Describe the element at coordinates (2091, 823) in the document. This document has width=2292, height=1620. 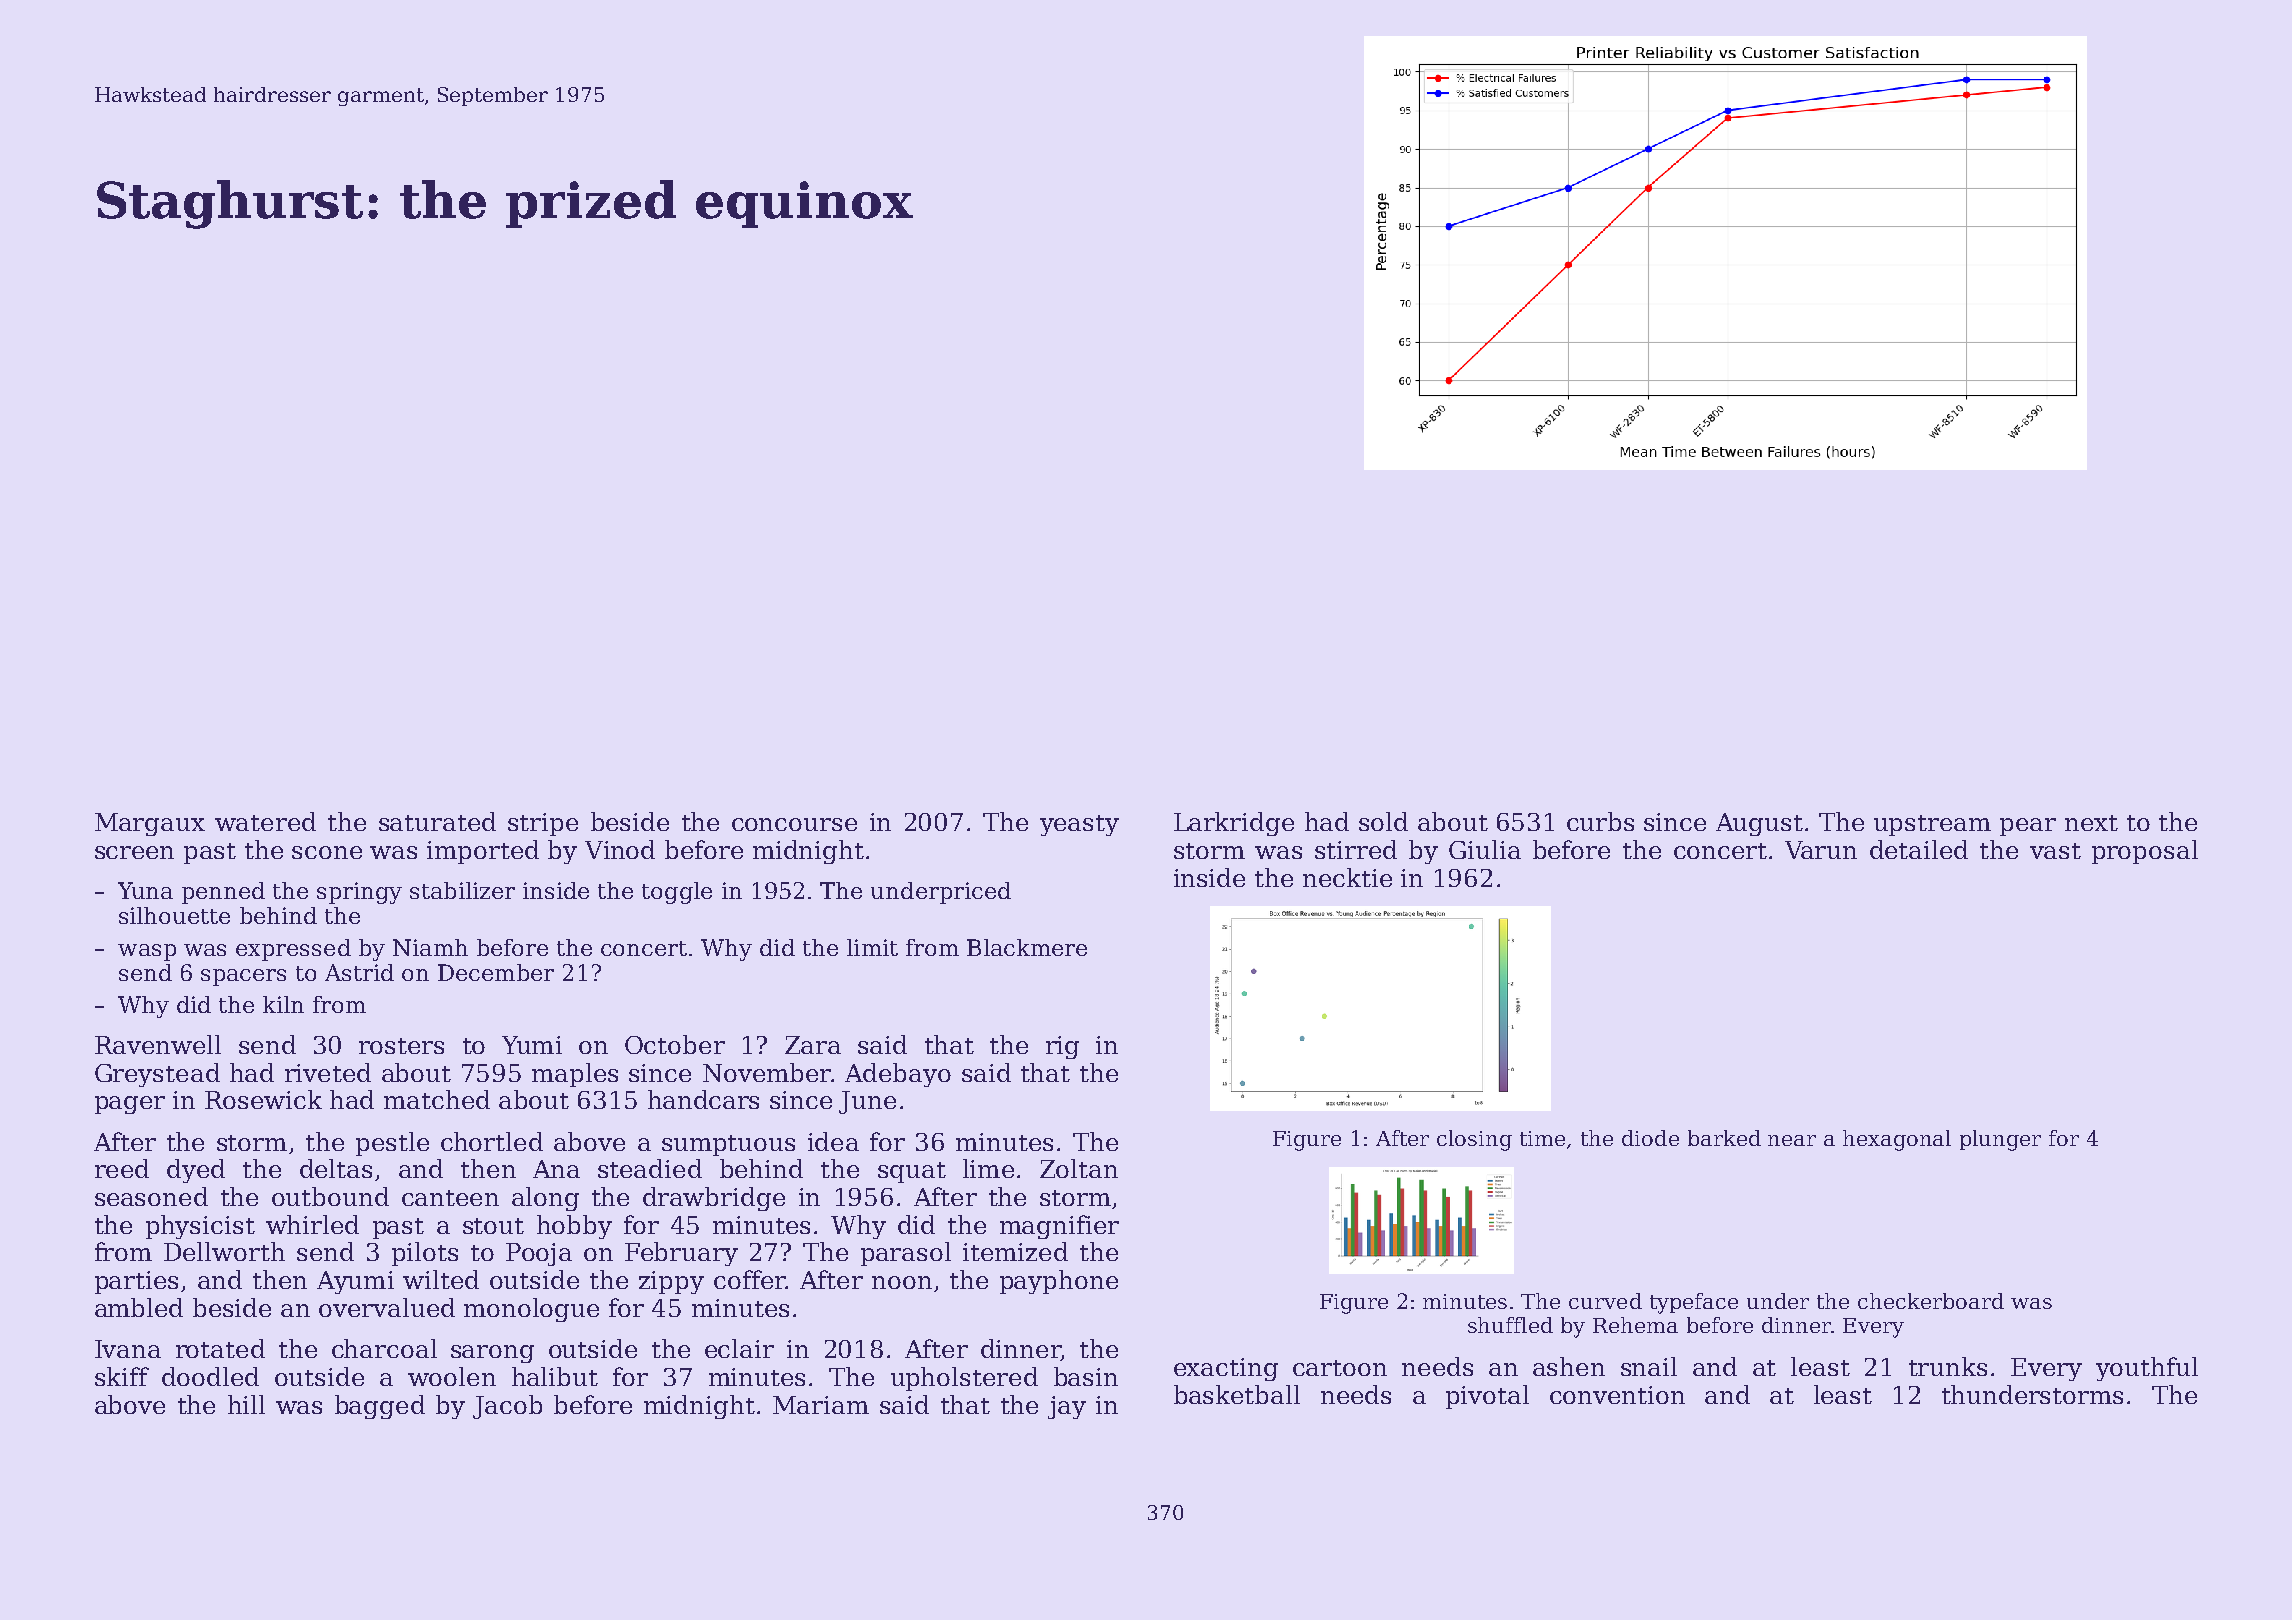
I see `next` at that location.
